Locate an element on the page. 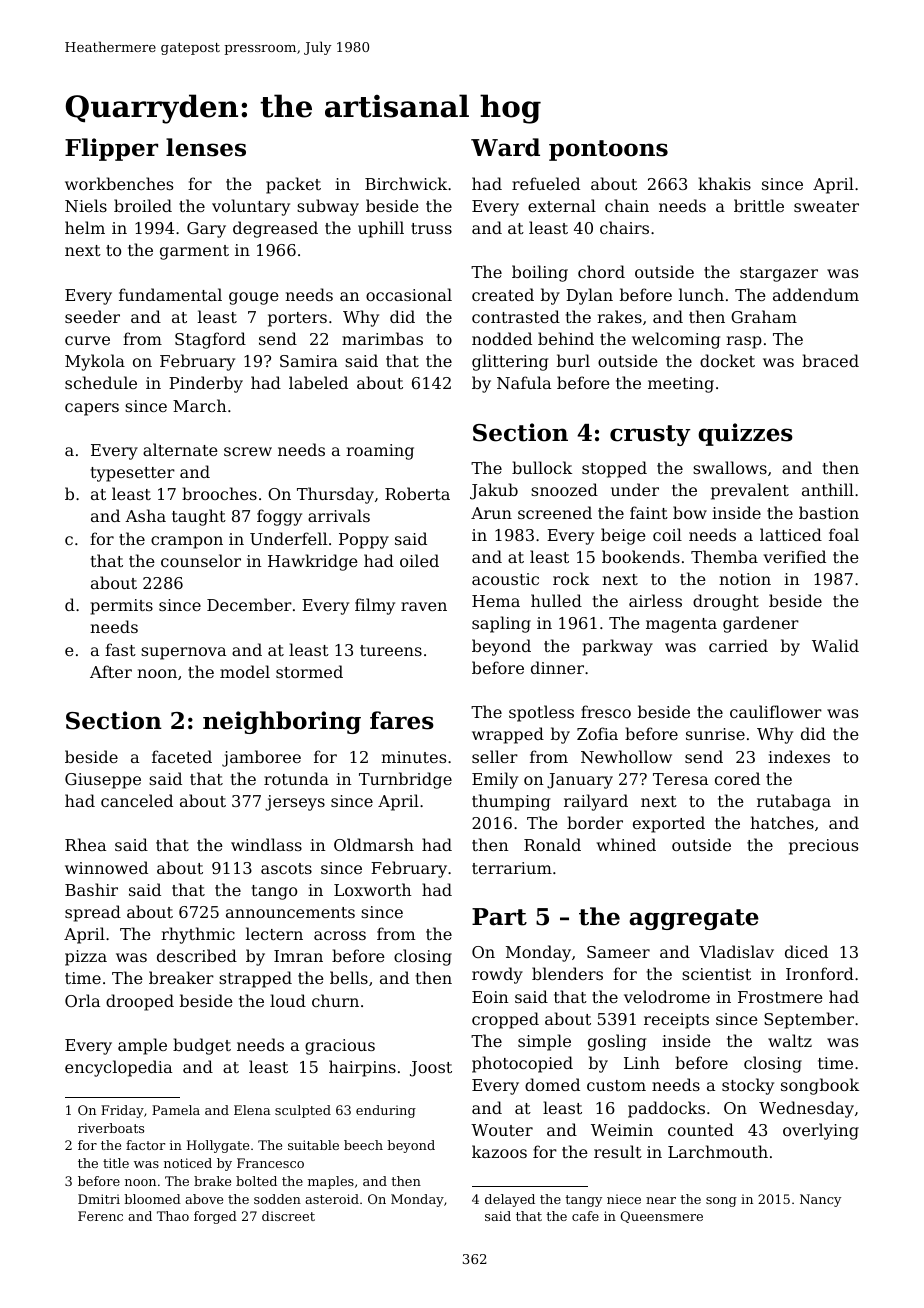 Image resolution: width=924 pixels, height=1308 pixels. wrapped is located at coordinates (508, 735).
